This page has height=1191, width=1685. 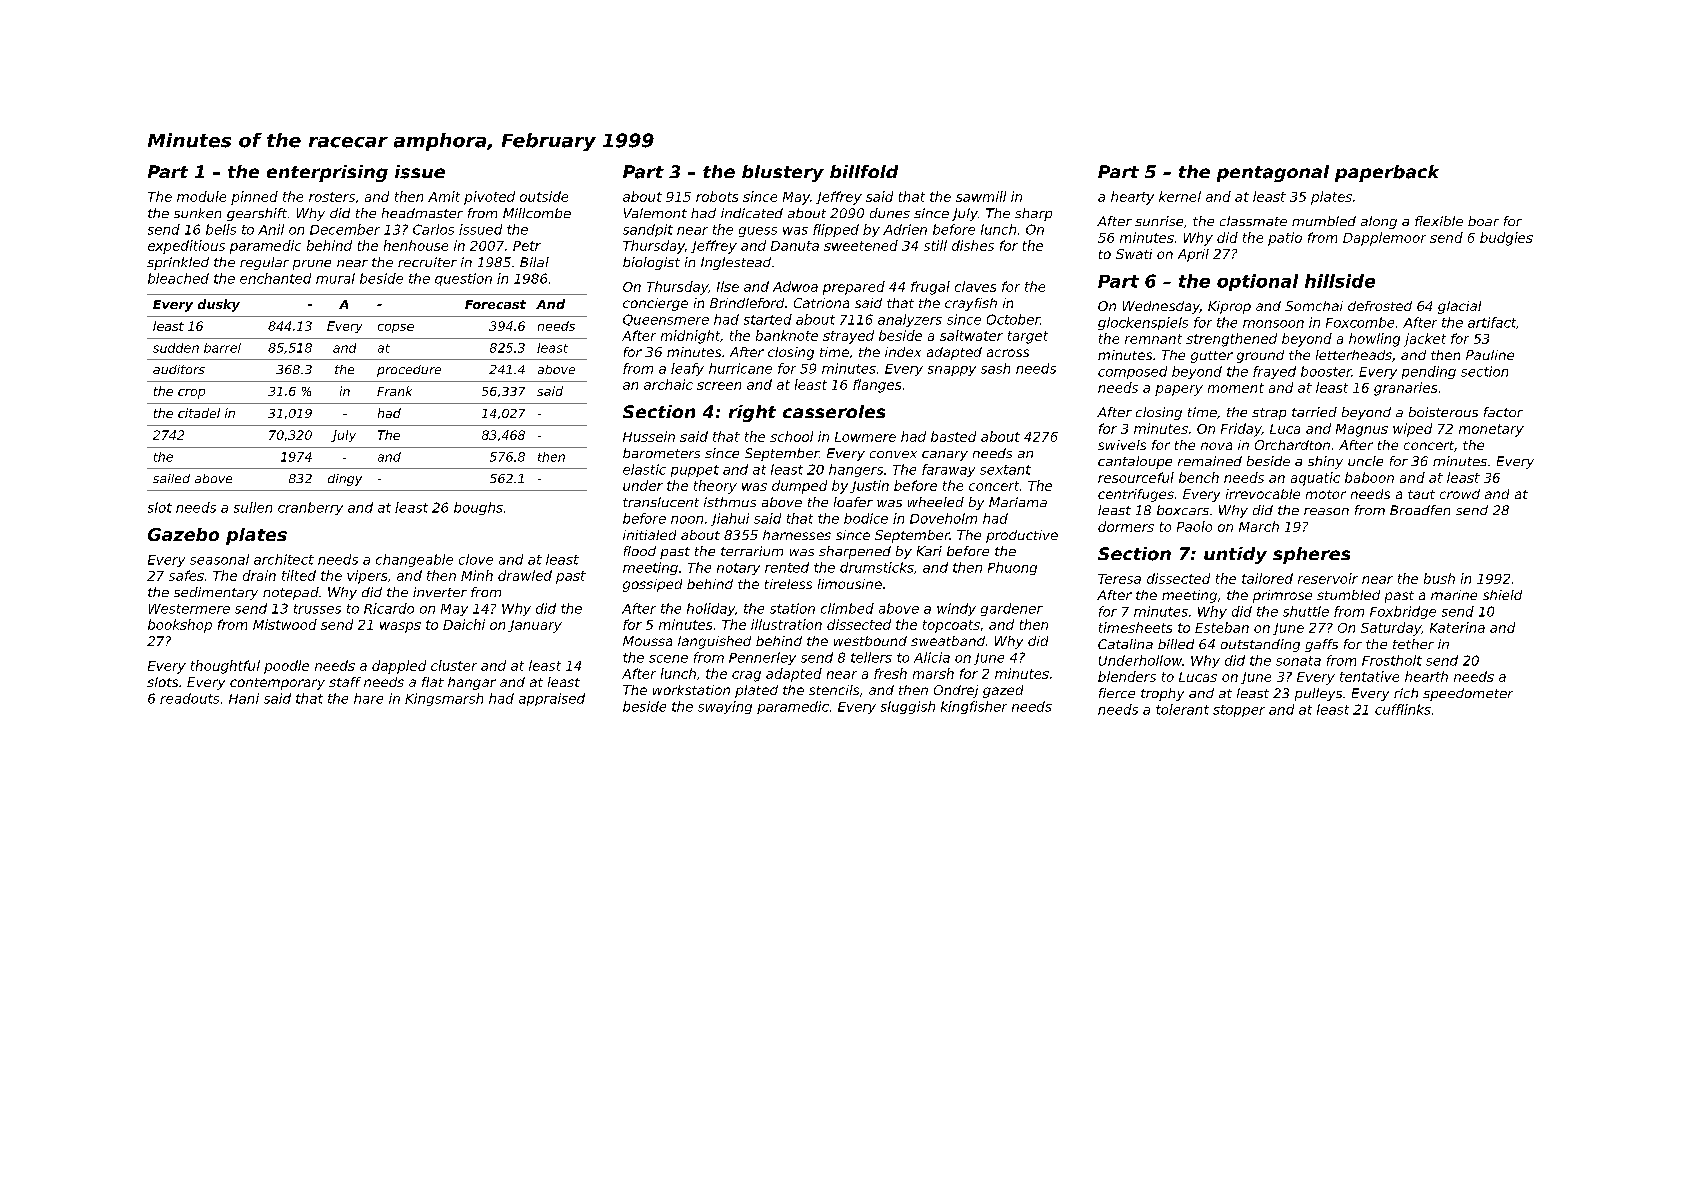 What do you see at coordinates (219, 305) in the page?
I see `dusky` at bounding box center [219, 305].
